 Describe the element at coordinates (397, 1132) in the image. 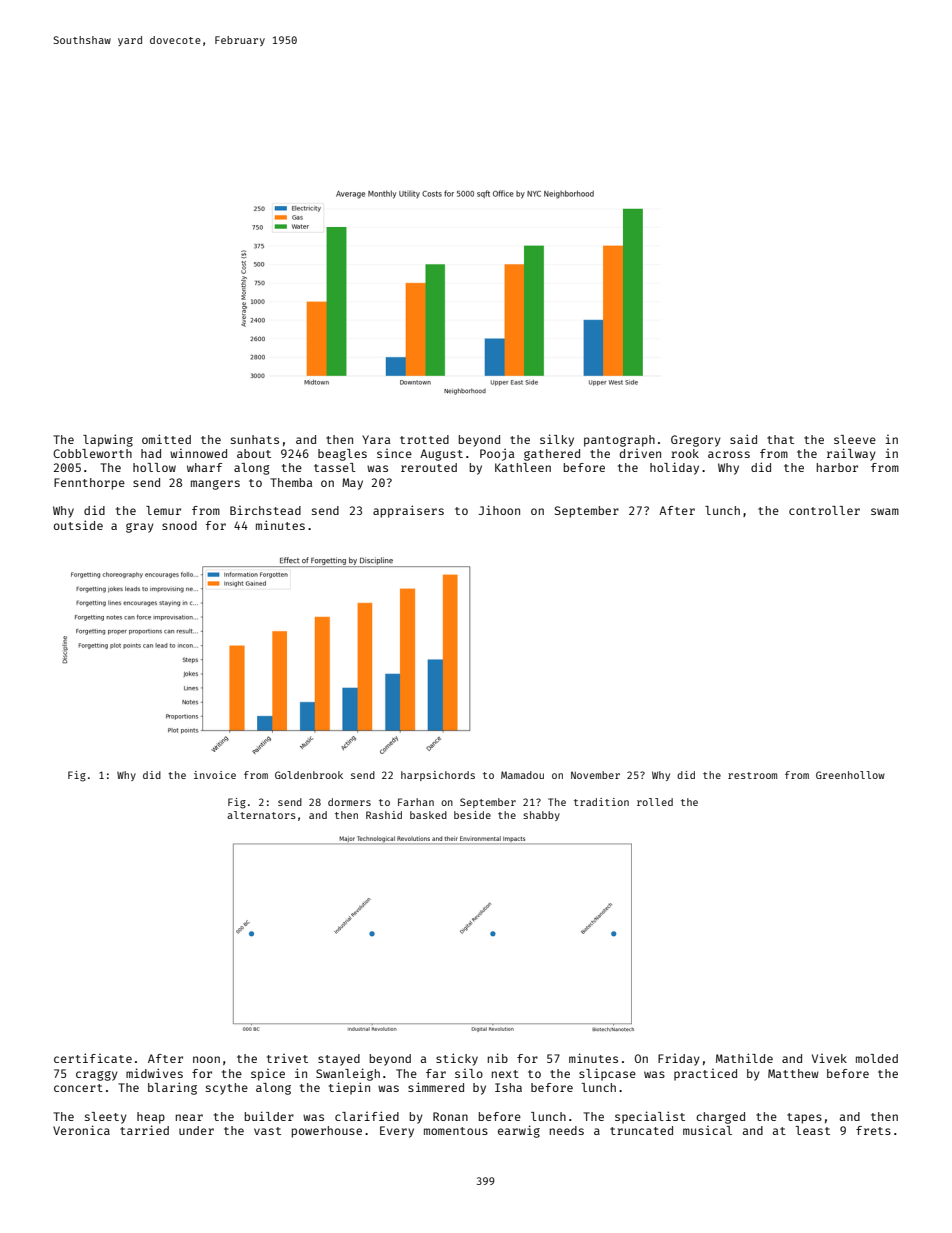

I see `Every` at that location.
